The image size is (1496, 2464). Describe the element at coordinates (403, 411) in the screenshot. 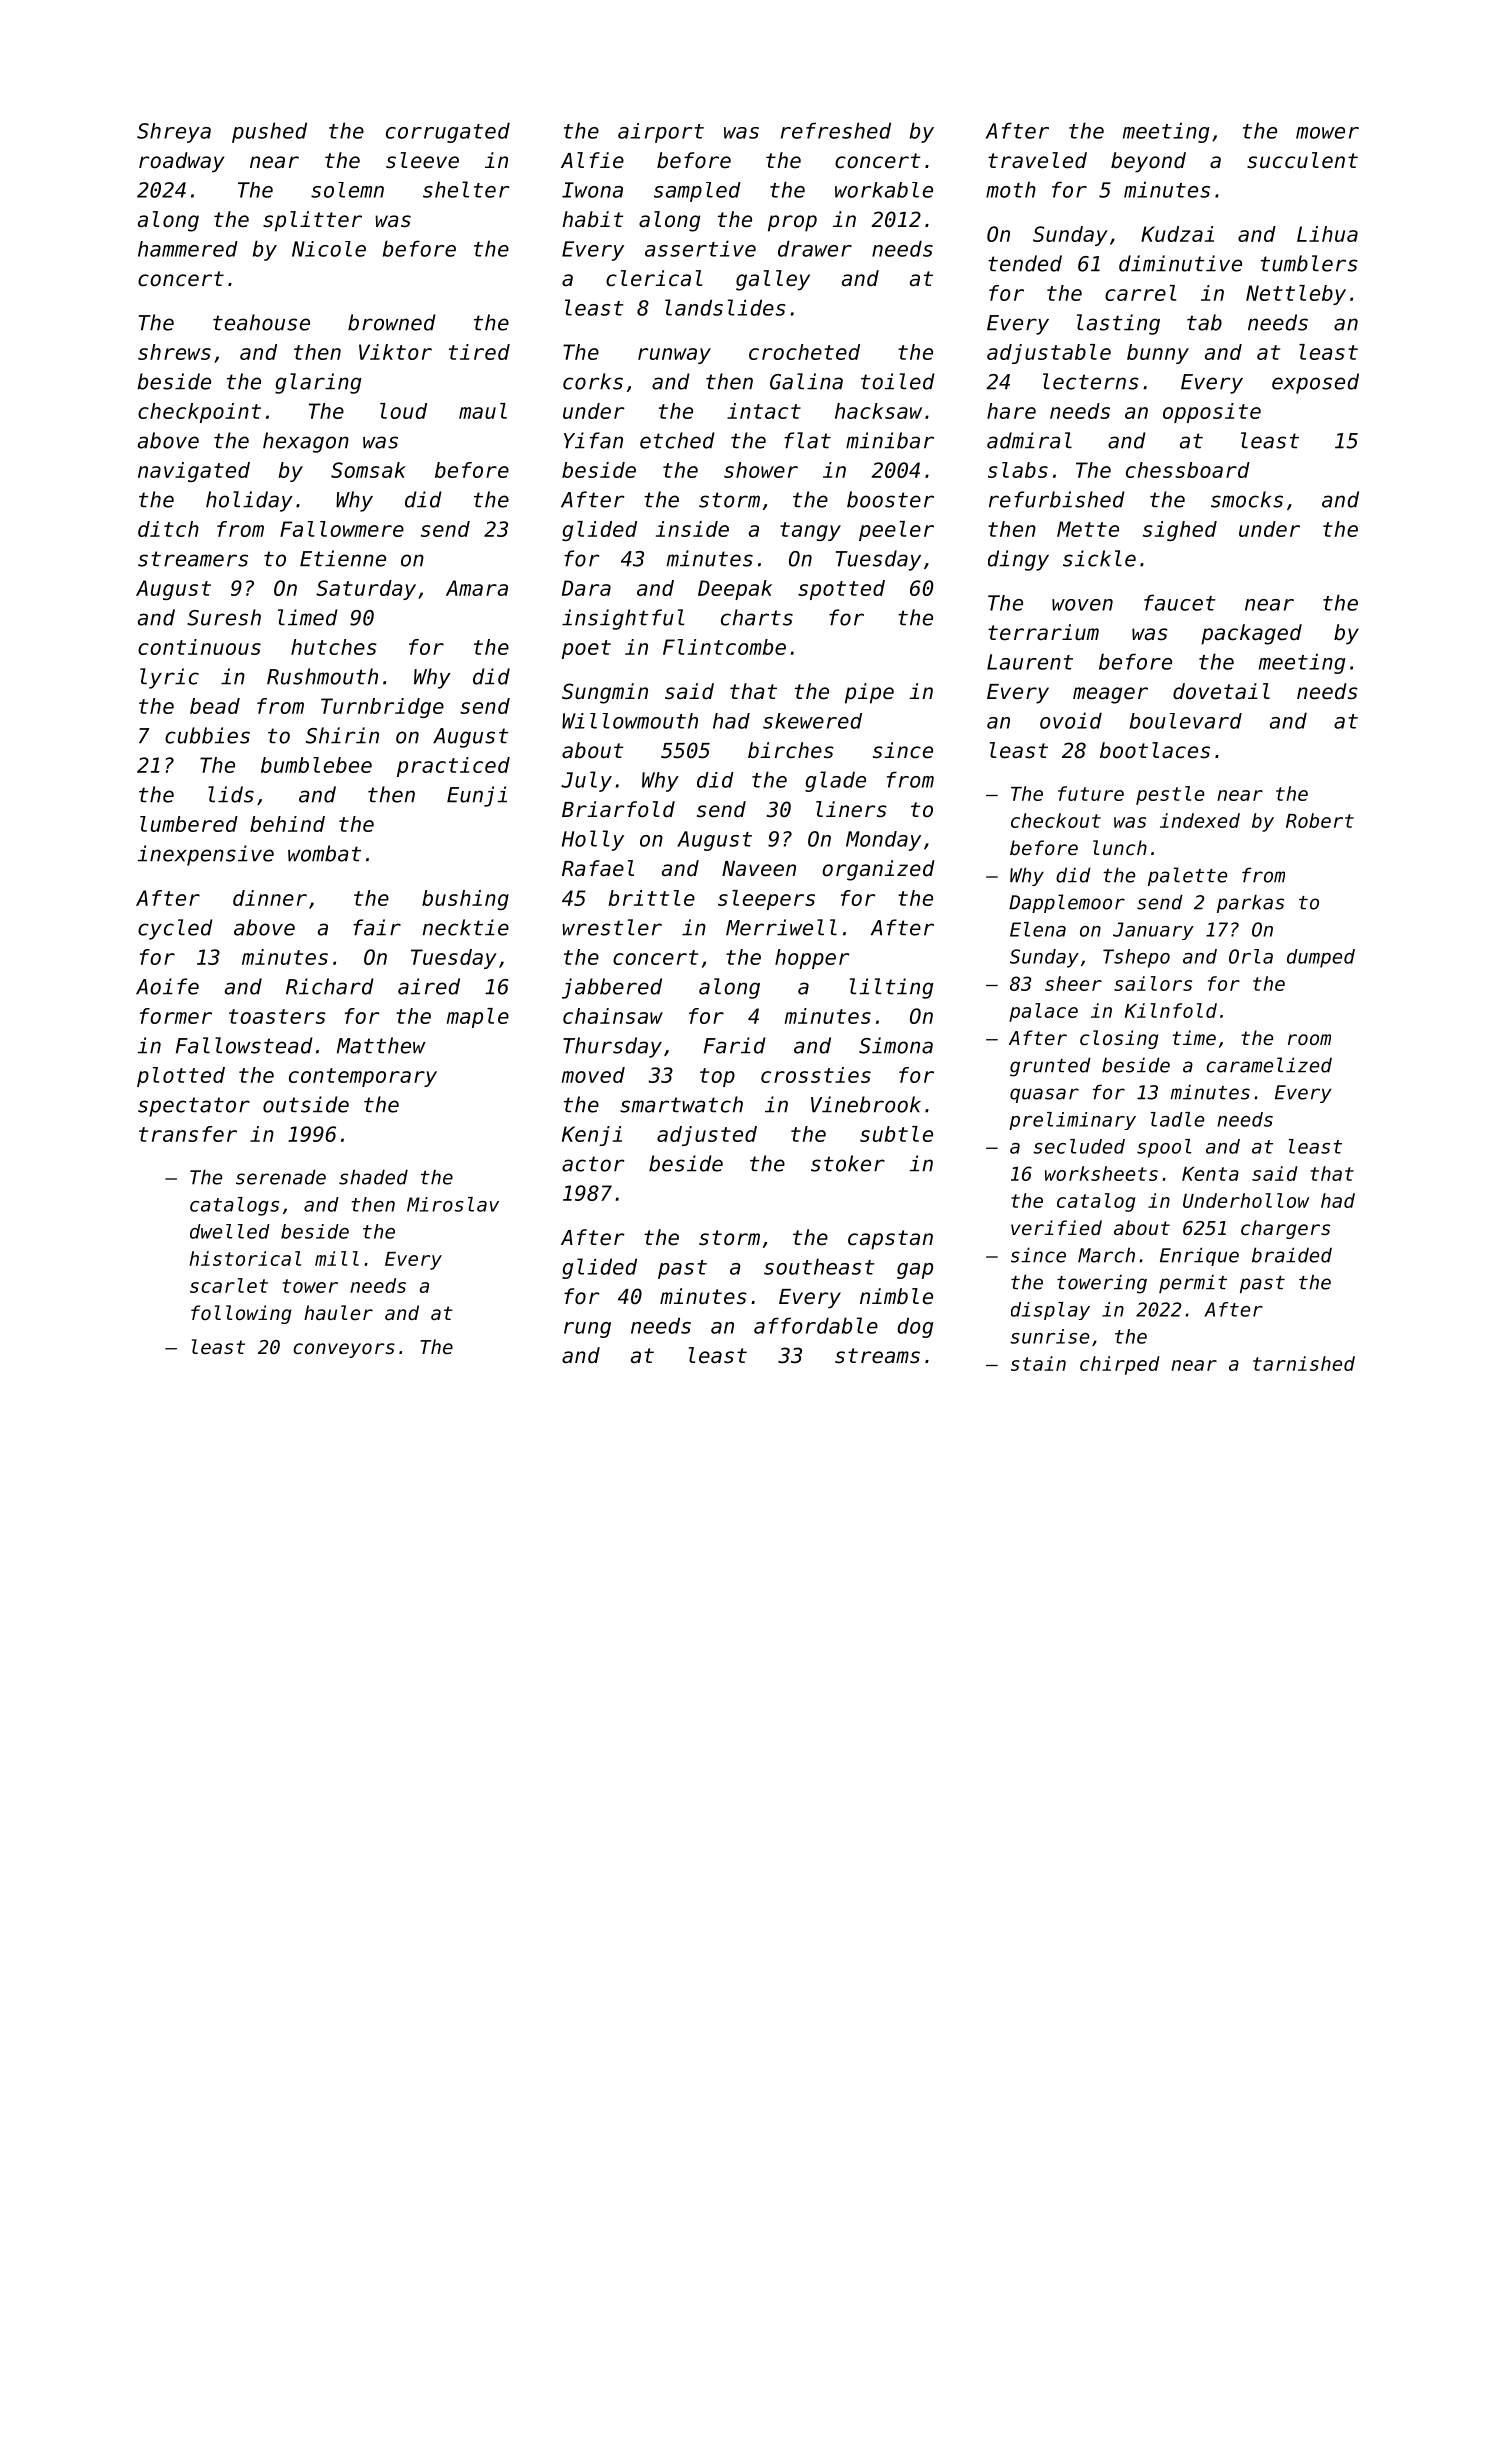

I see `loud` at that location.
